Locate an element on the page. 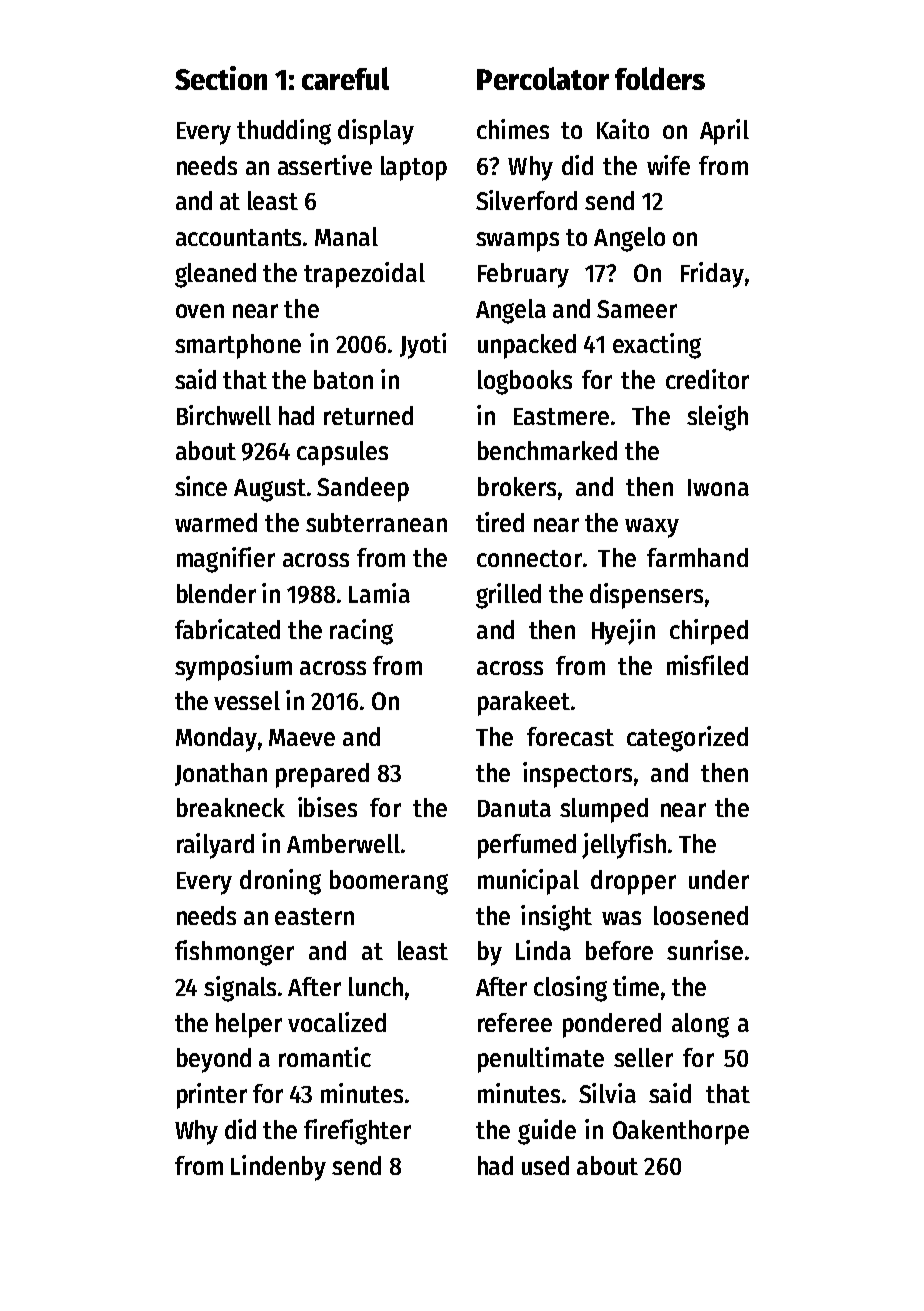 This document has width=924, height=1311. Percolator is located at coordinates (543, 78).
